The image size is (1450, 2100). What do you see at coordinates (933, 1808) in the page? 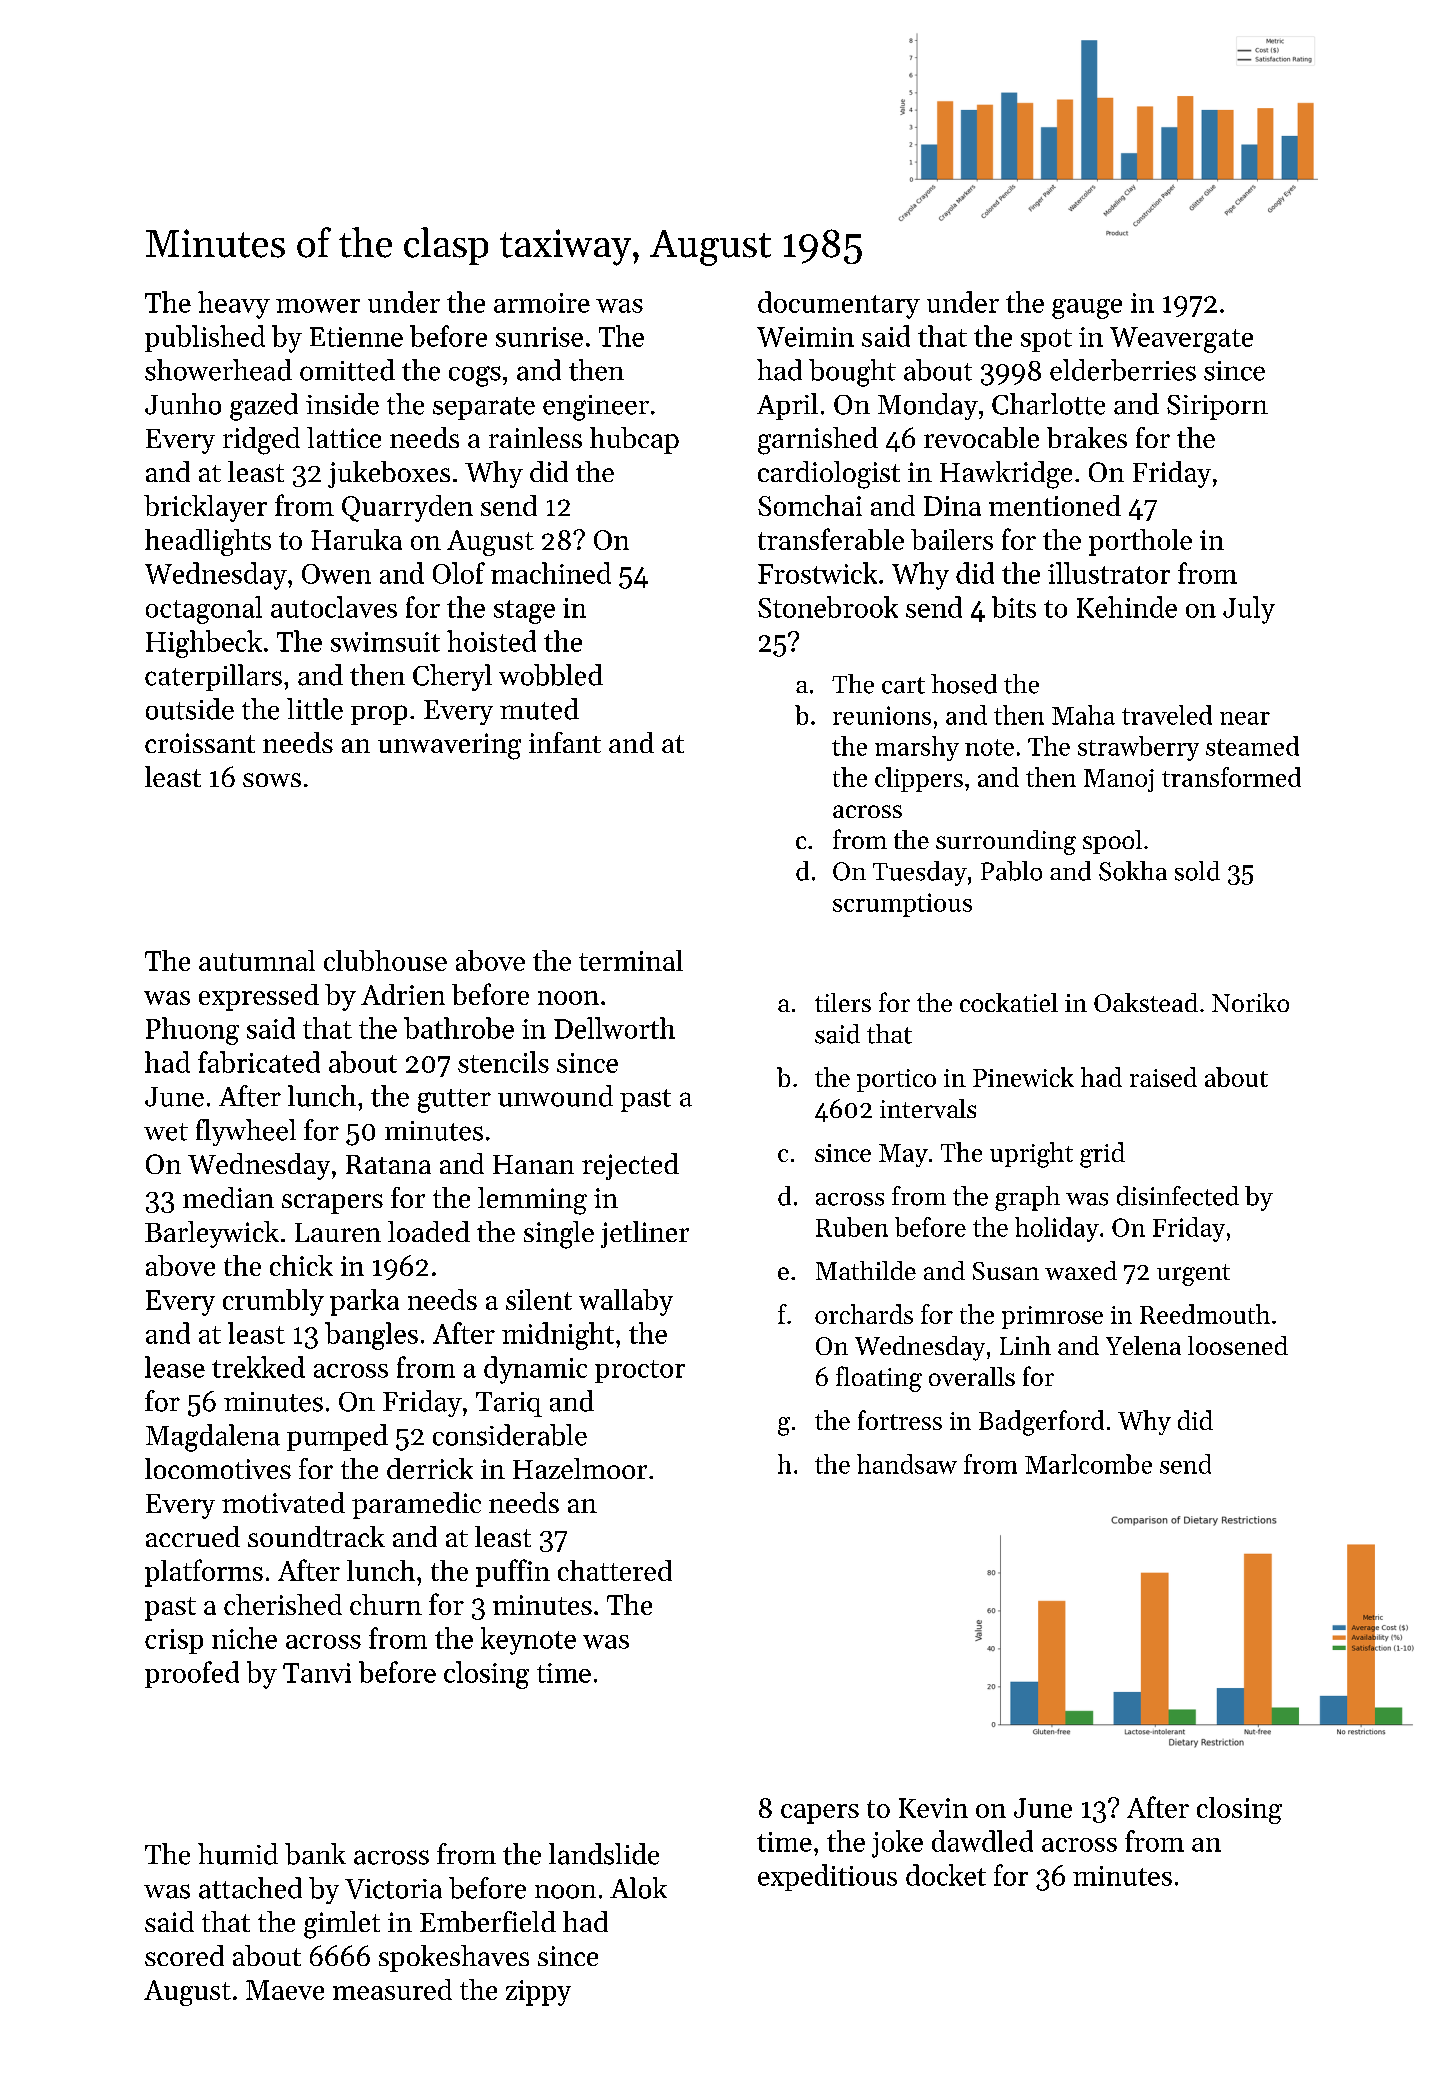
I see `Kevin` at bounding box center [933, 1808].
